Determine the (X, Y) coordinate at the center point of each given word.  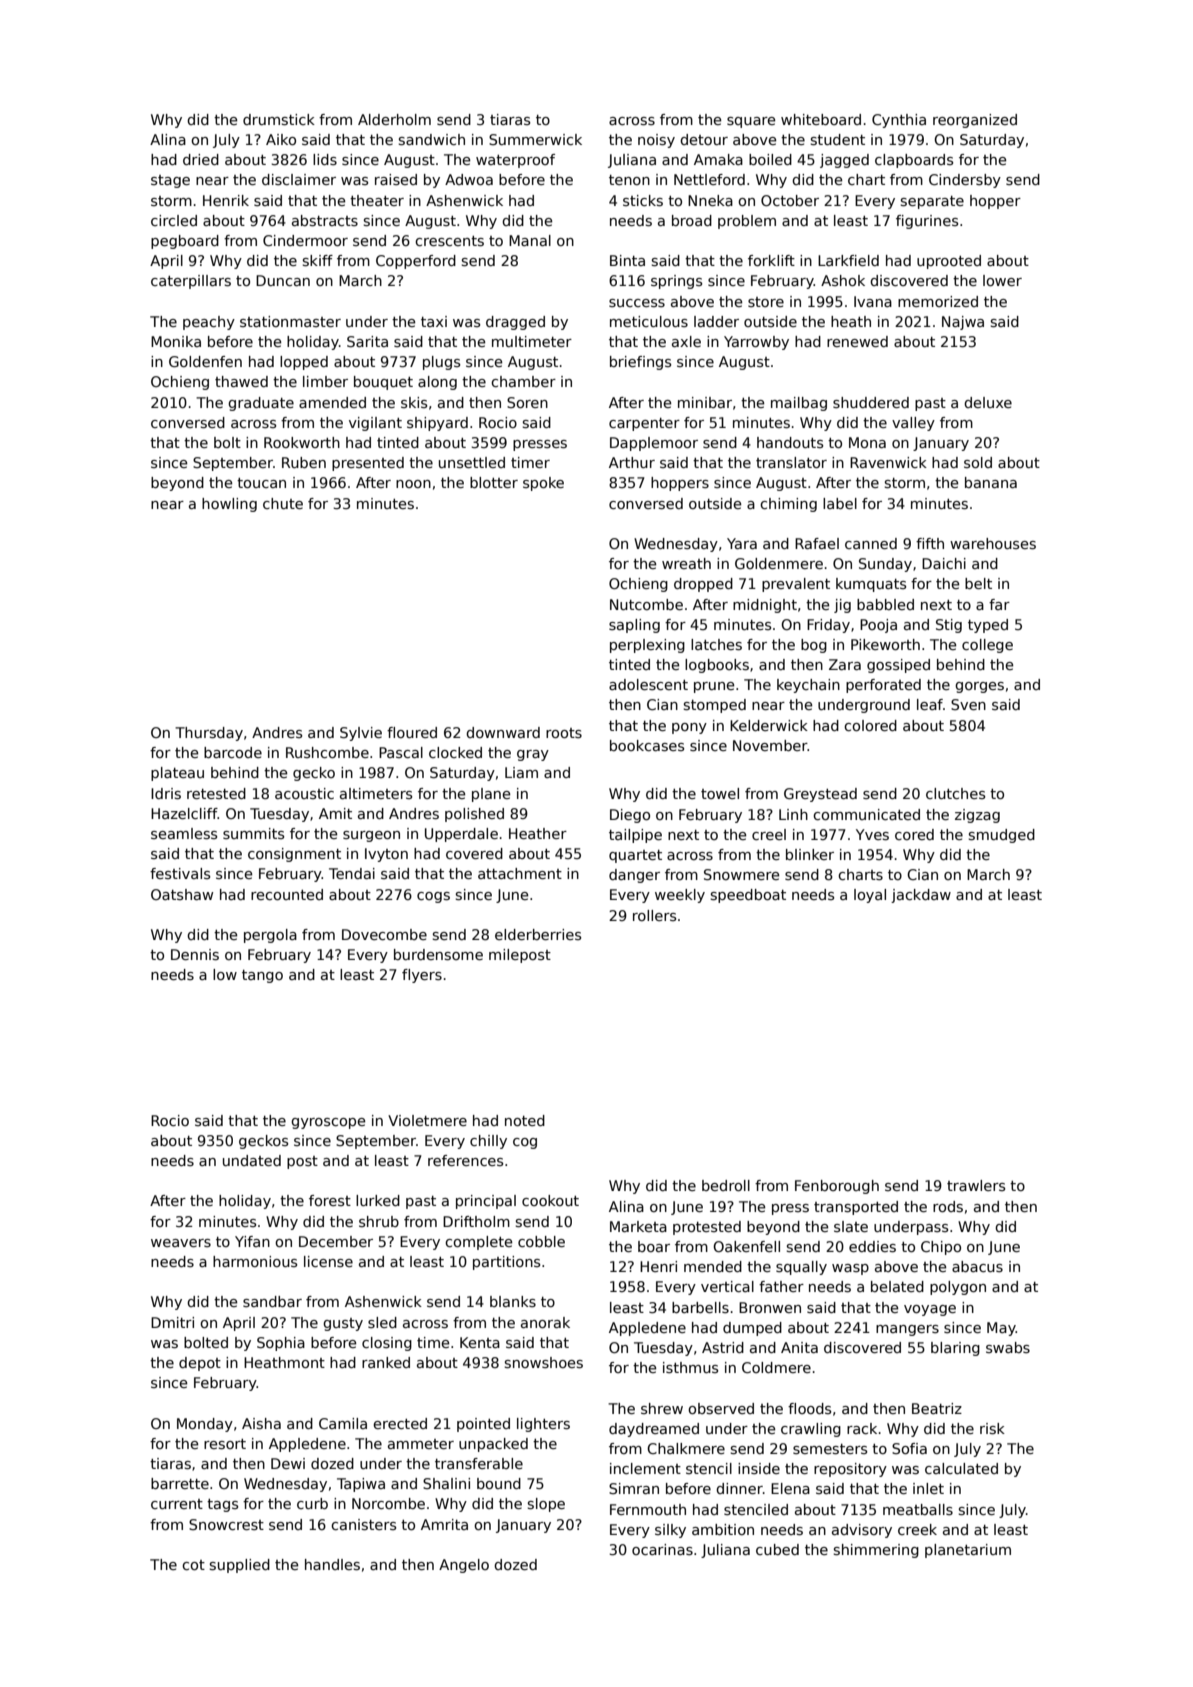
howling (229, 505)
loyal (870, 896)
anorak (545, 1322)
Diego (630, 816)
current (177, 1504)
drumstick (279, 119)
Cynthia (899, 121)
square (751, 122)
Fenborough (837, 1187)
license (328, 1261)
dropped (703, 585)
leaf (930, 704)
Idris (166, 793)
